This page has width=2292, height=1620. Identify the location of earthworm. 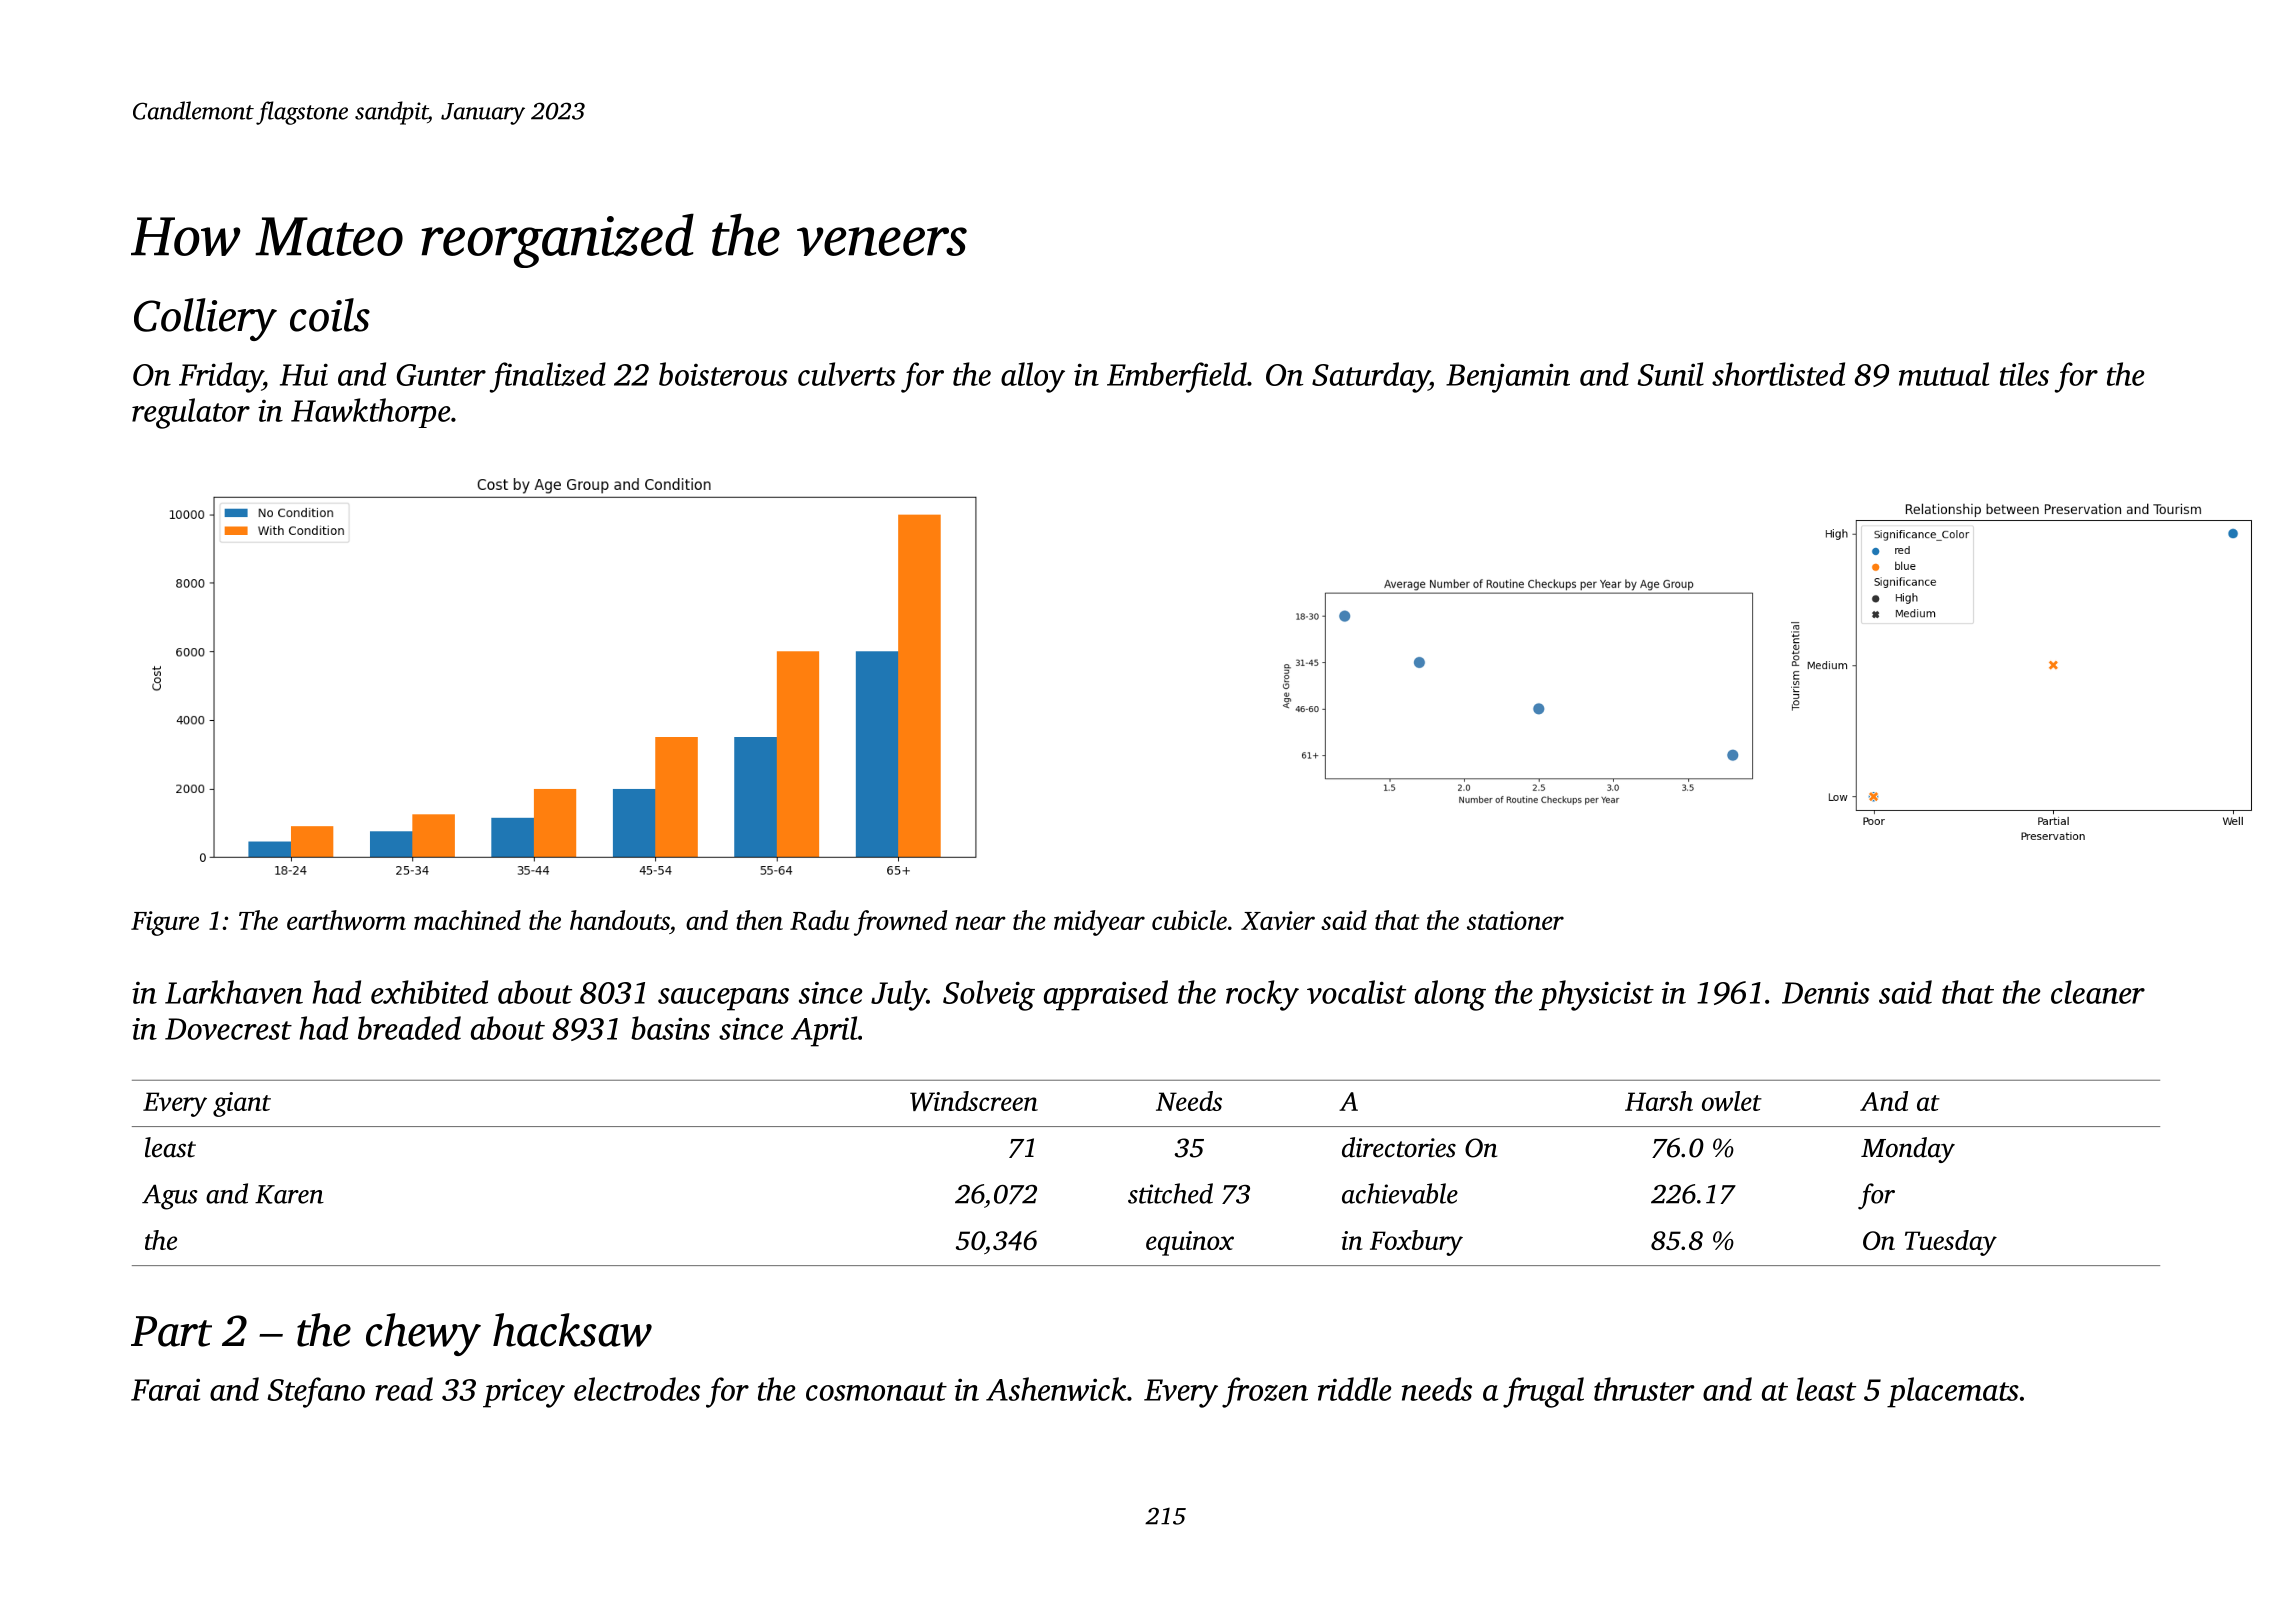
(346, 920).
